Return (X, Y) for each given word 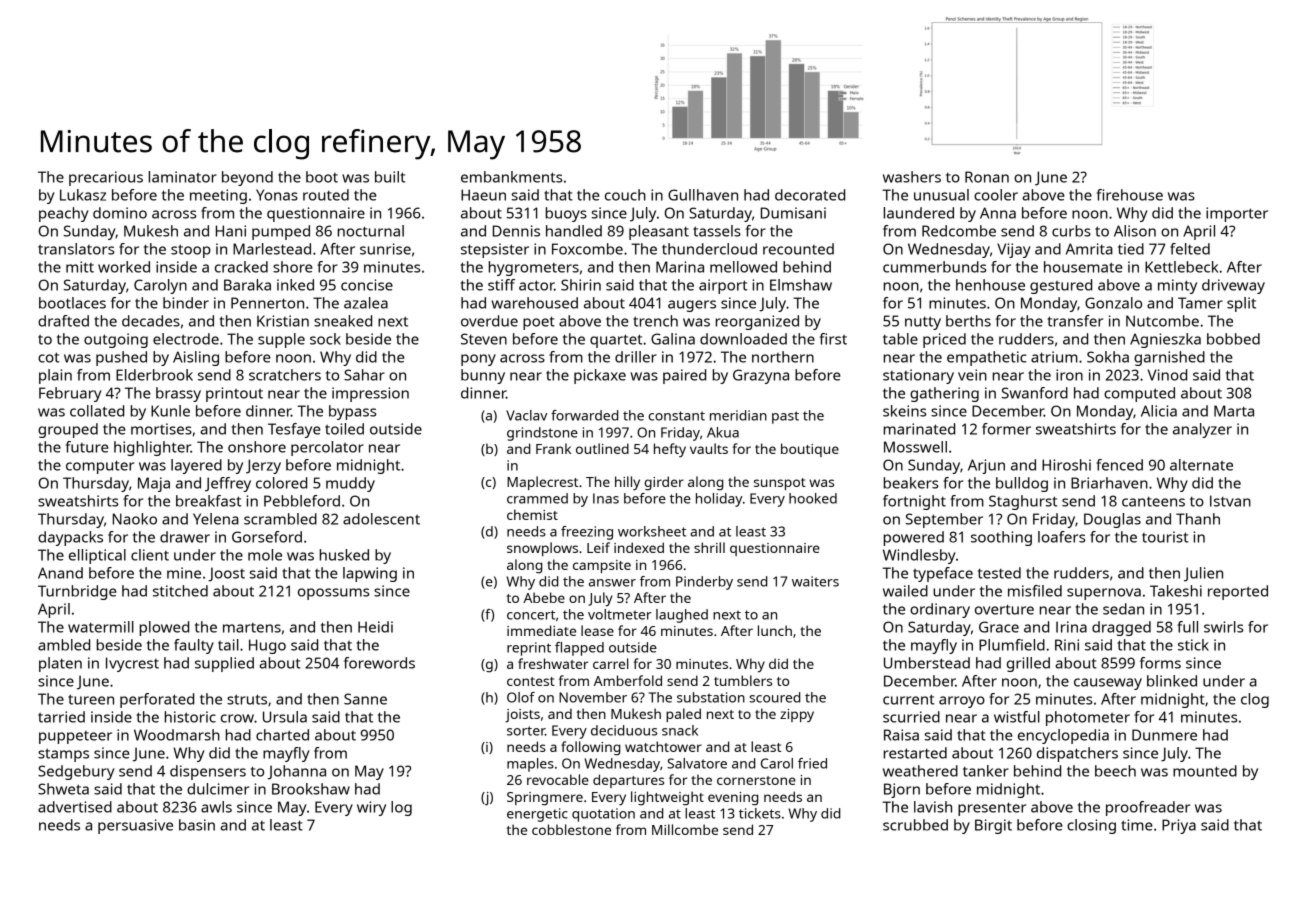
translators (76, 249)
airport (723, 286)
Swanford (1035, 393)
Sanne (365, 699)
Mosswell (915, 447)
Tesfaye (294, 430)
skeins (904, 411)
